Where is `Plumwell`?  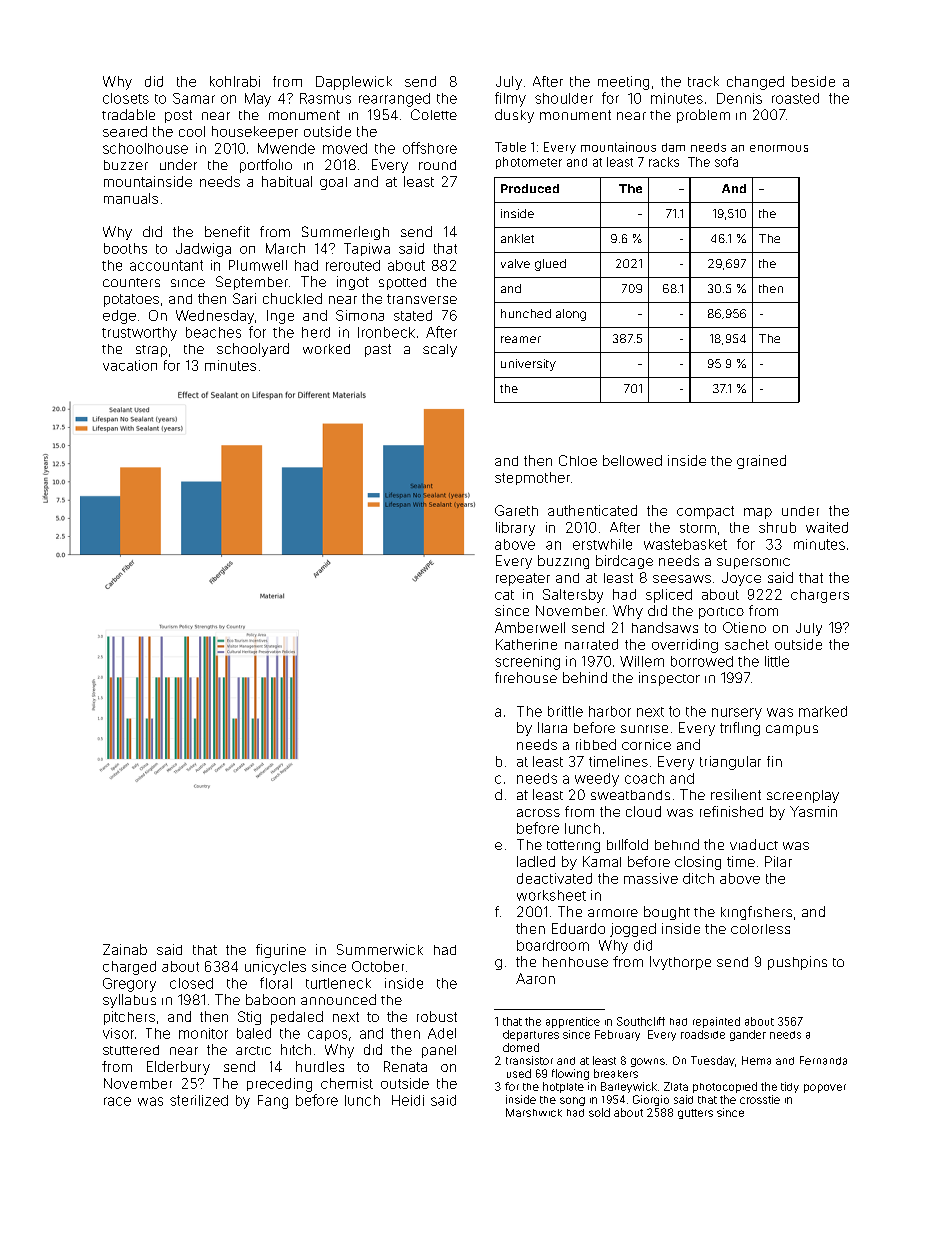
Plumwell is located at coordinates (258, 265).
